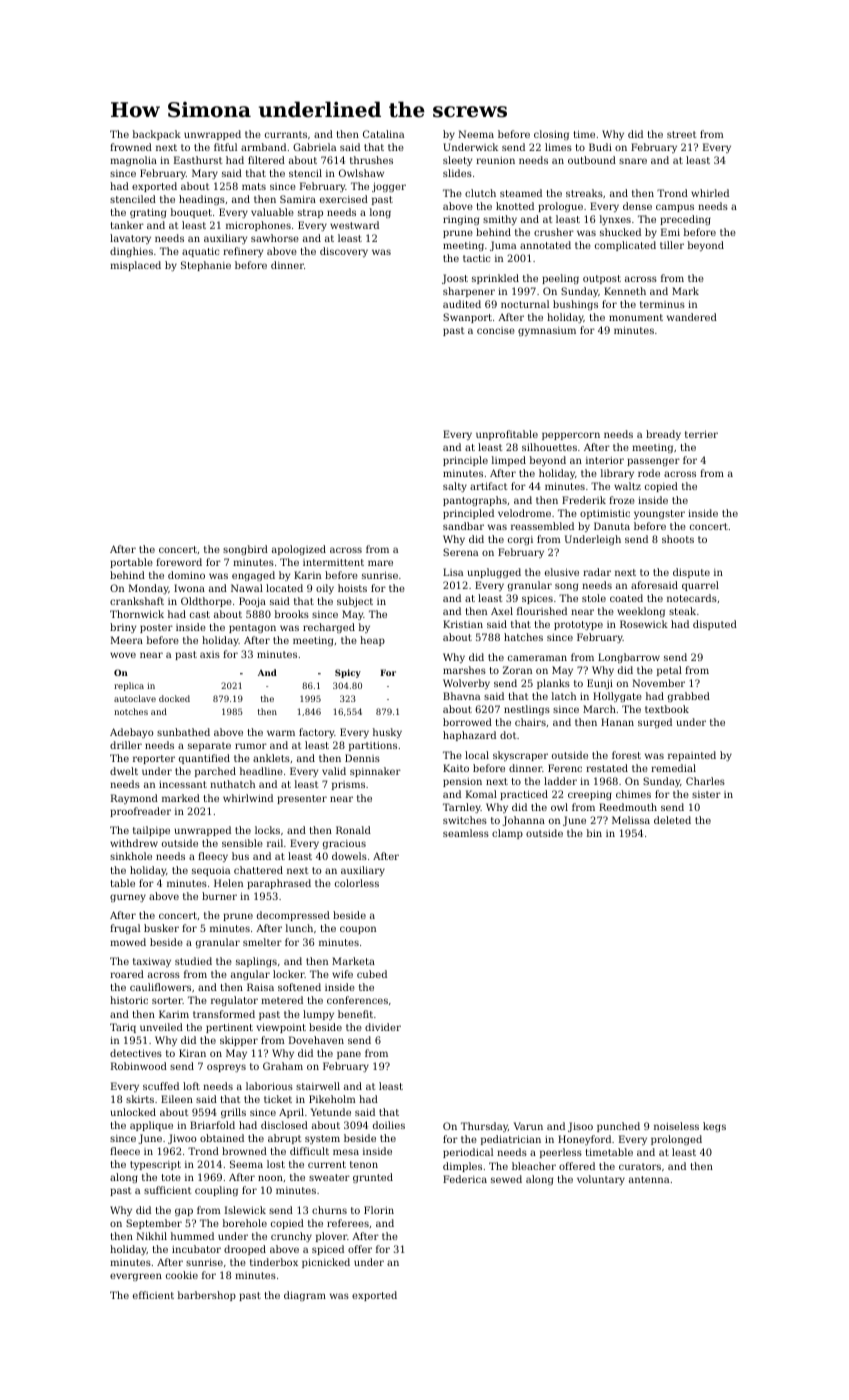 Image resolution: width=849 pixels, height=1400 pixels. What do you see at coordinates (179, 562) in the screenshot?
I see `foreword` at bounding box center [179, 562].
